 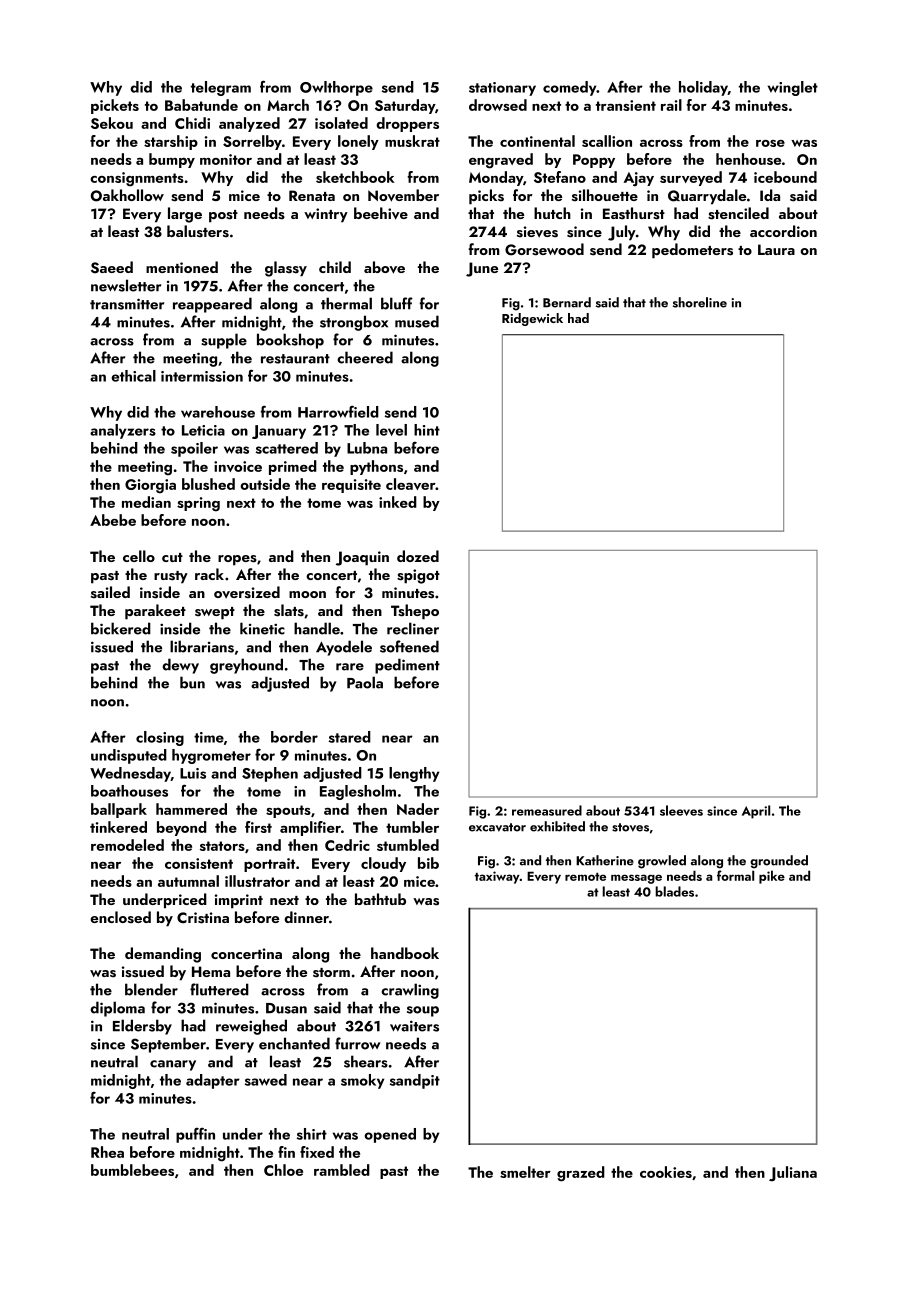 I want to click on grazed, so click(x=581, y=1174).
